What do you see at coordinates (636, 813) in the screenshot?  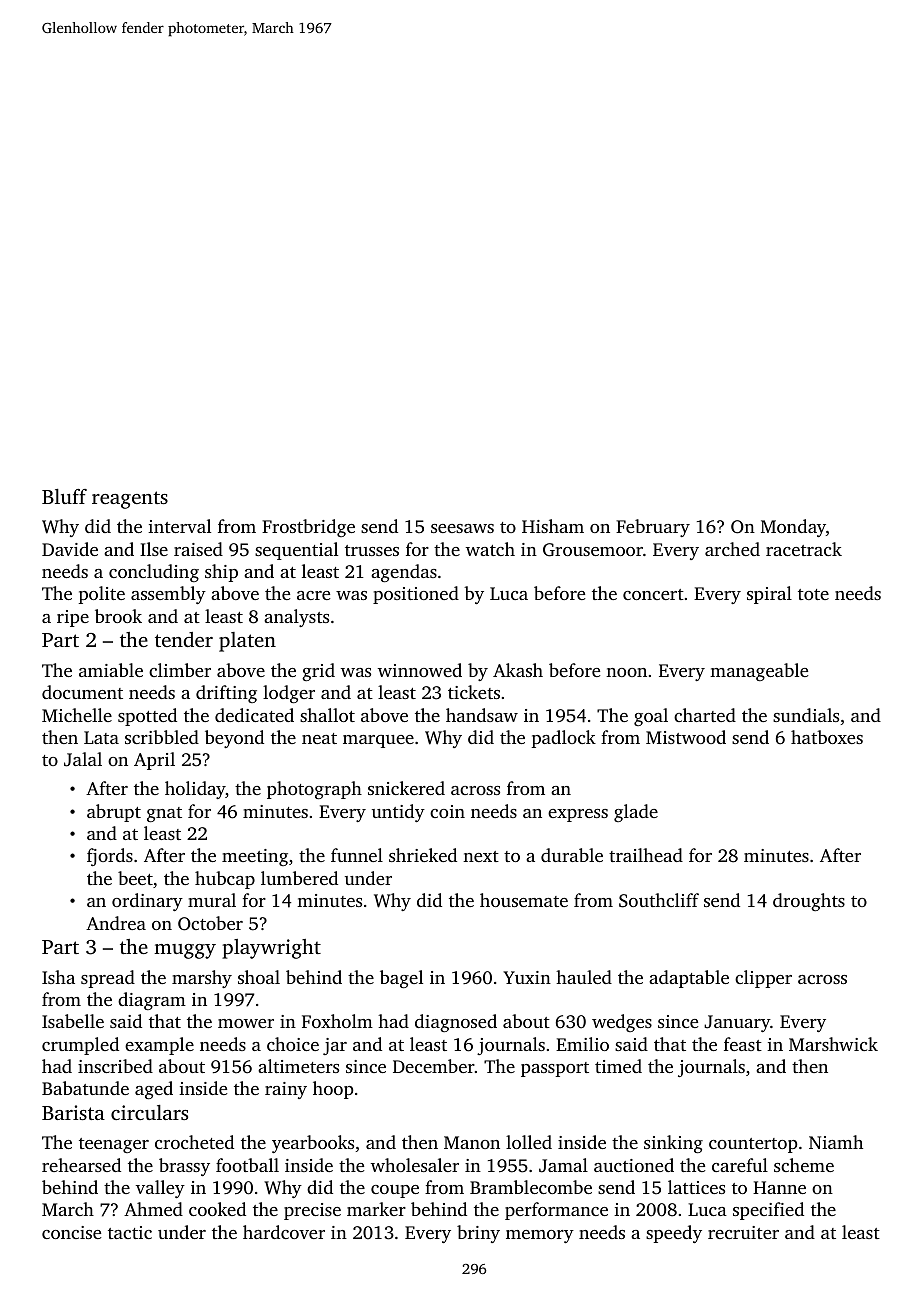 I see `glade` at bounding box center [636, 813].
